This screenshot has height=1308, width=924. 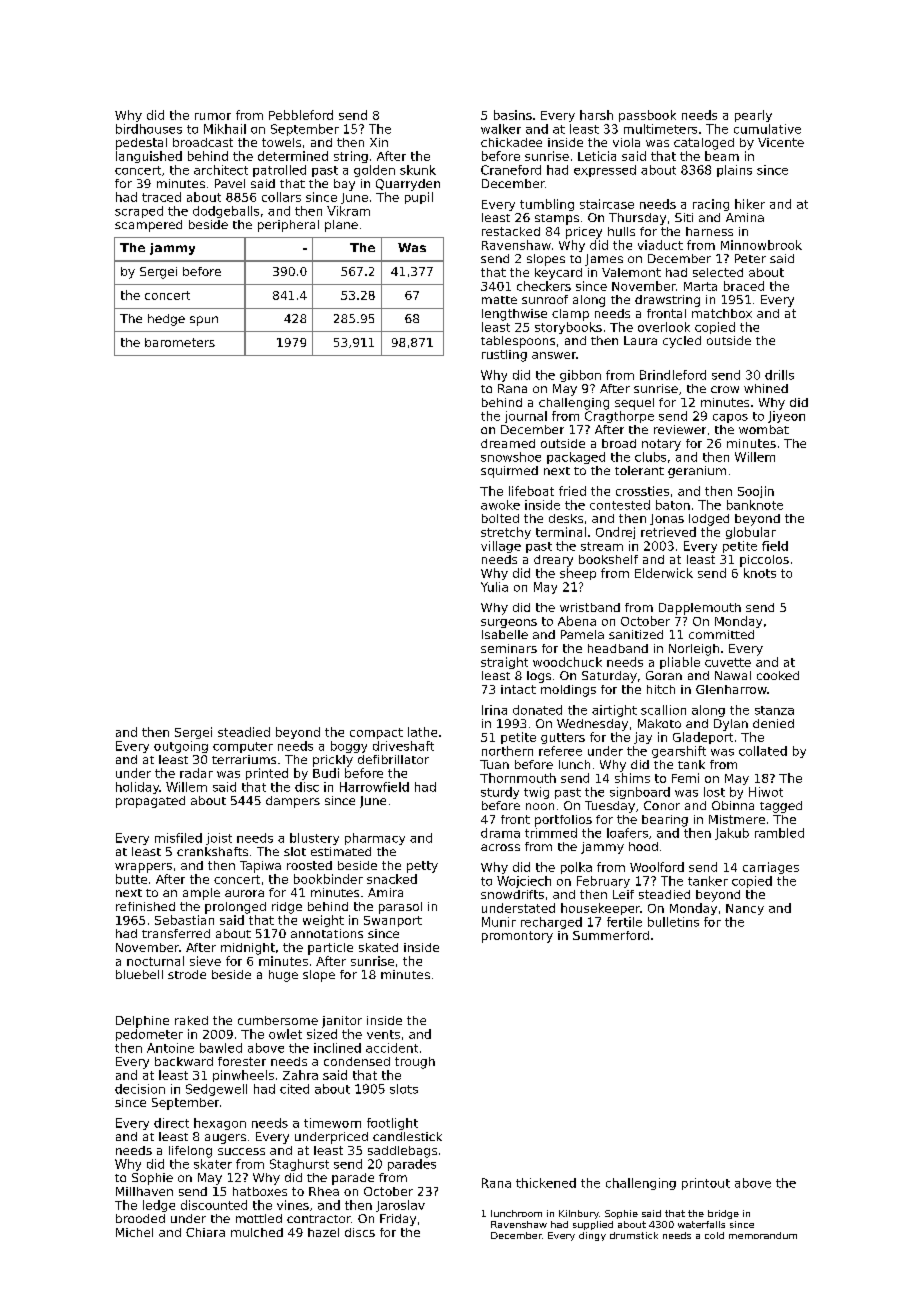 What do you see at coordinates (501, 547) in the screenshot?
I see `village` at bounding box center [501, 547].
